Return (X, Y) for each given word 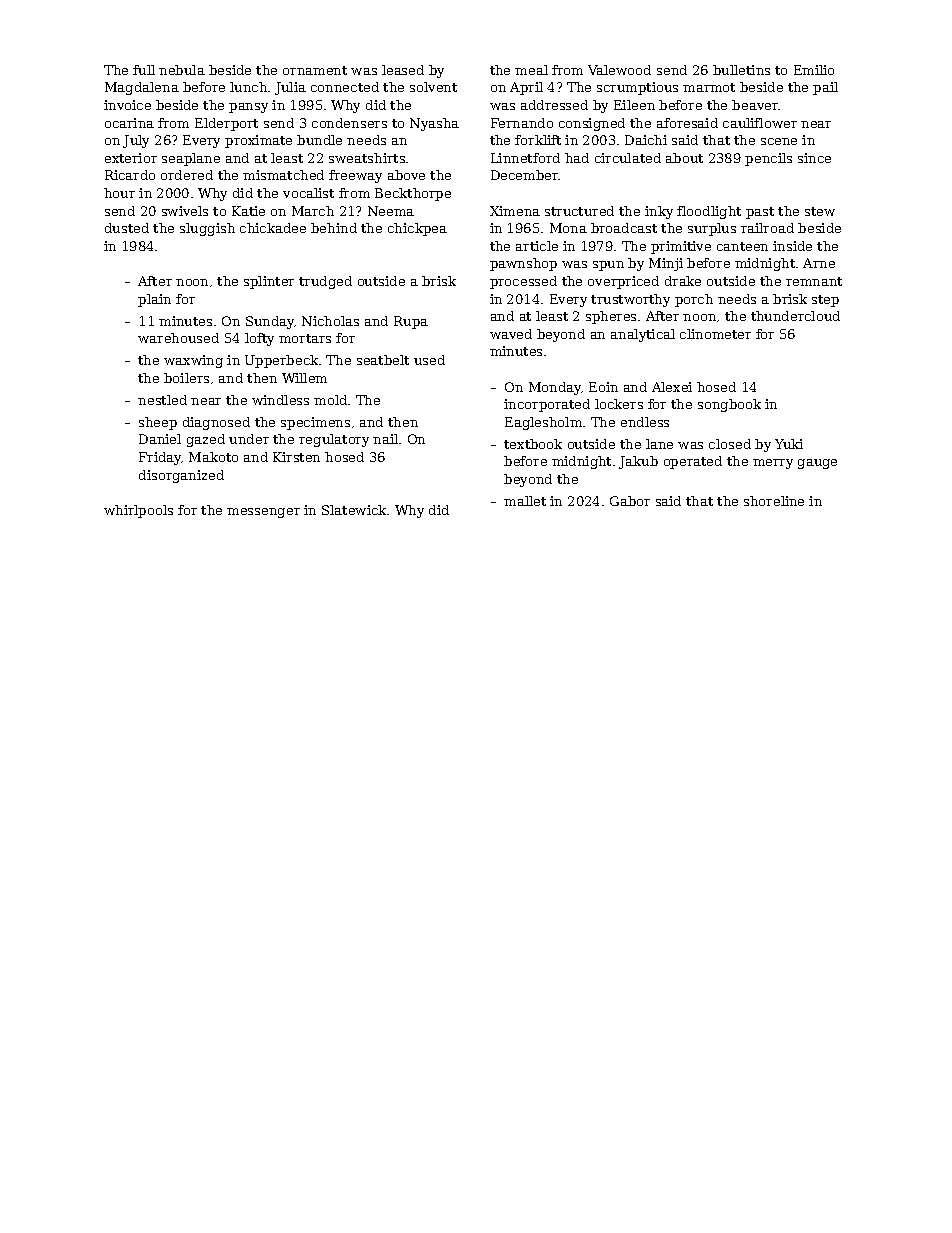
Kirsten (296, 457)
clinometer (715, 334)
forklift (538, 140)
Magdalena (142, 88)
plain (154, 300)
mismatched (283, 175)
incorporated (547, 405)
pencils (768, 159)
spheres (611, 317)
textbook (533, 444)
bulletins (741, 70)
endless (645, 422)
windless (280, 400)
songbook (729, 405)
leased (403, 70)
